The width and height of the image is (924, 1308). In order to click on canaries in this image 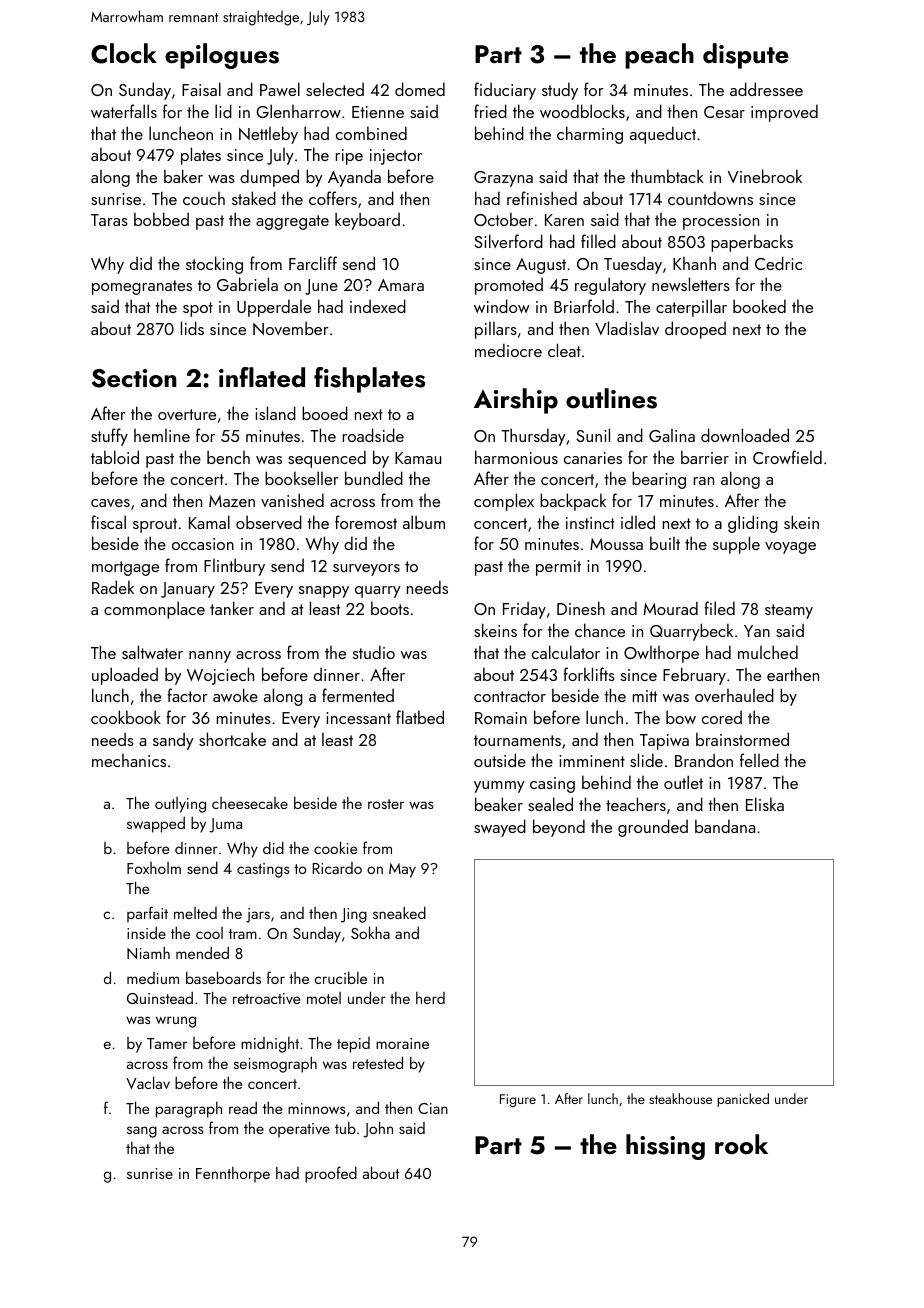, I will do `click(593, 458)`.
